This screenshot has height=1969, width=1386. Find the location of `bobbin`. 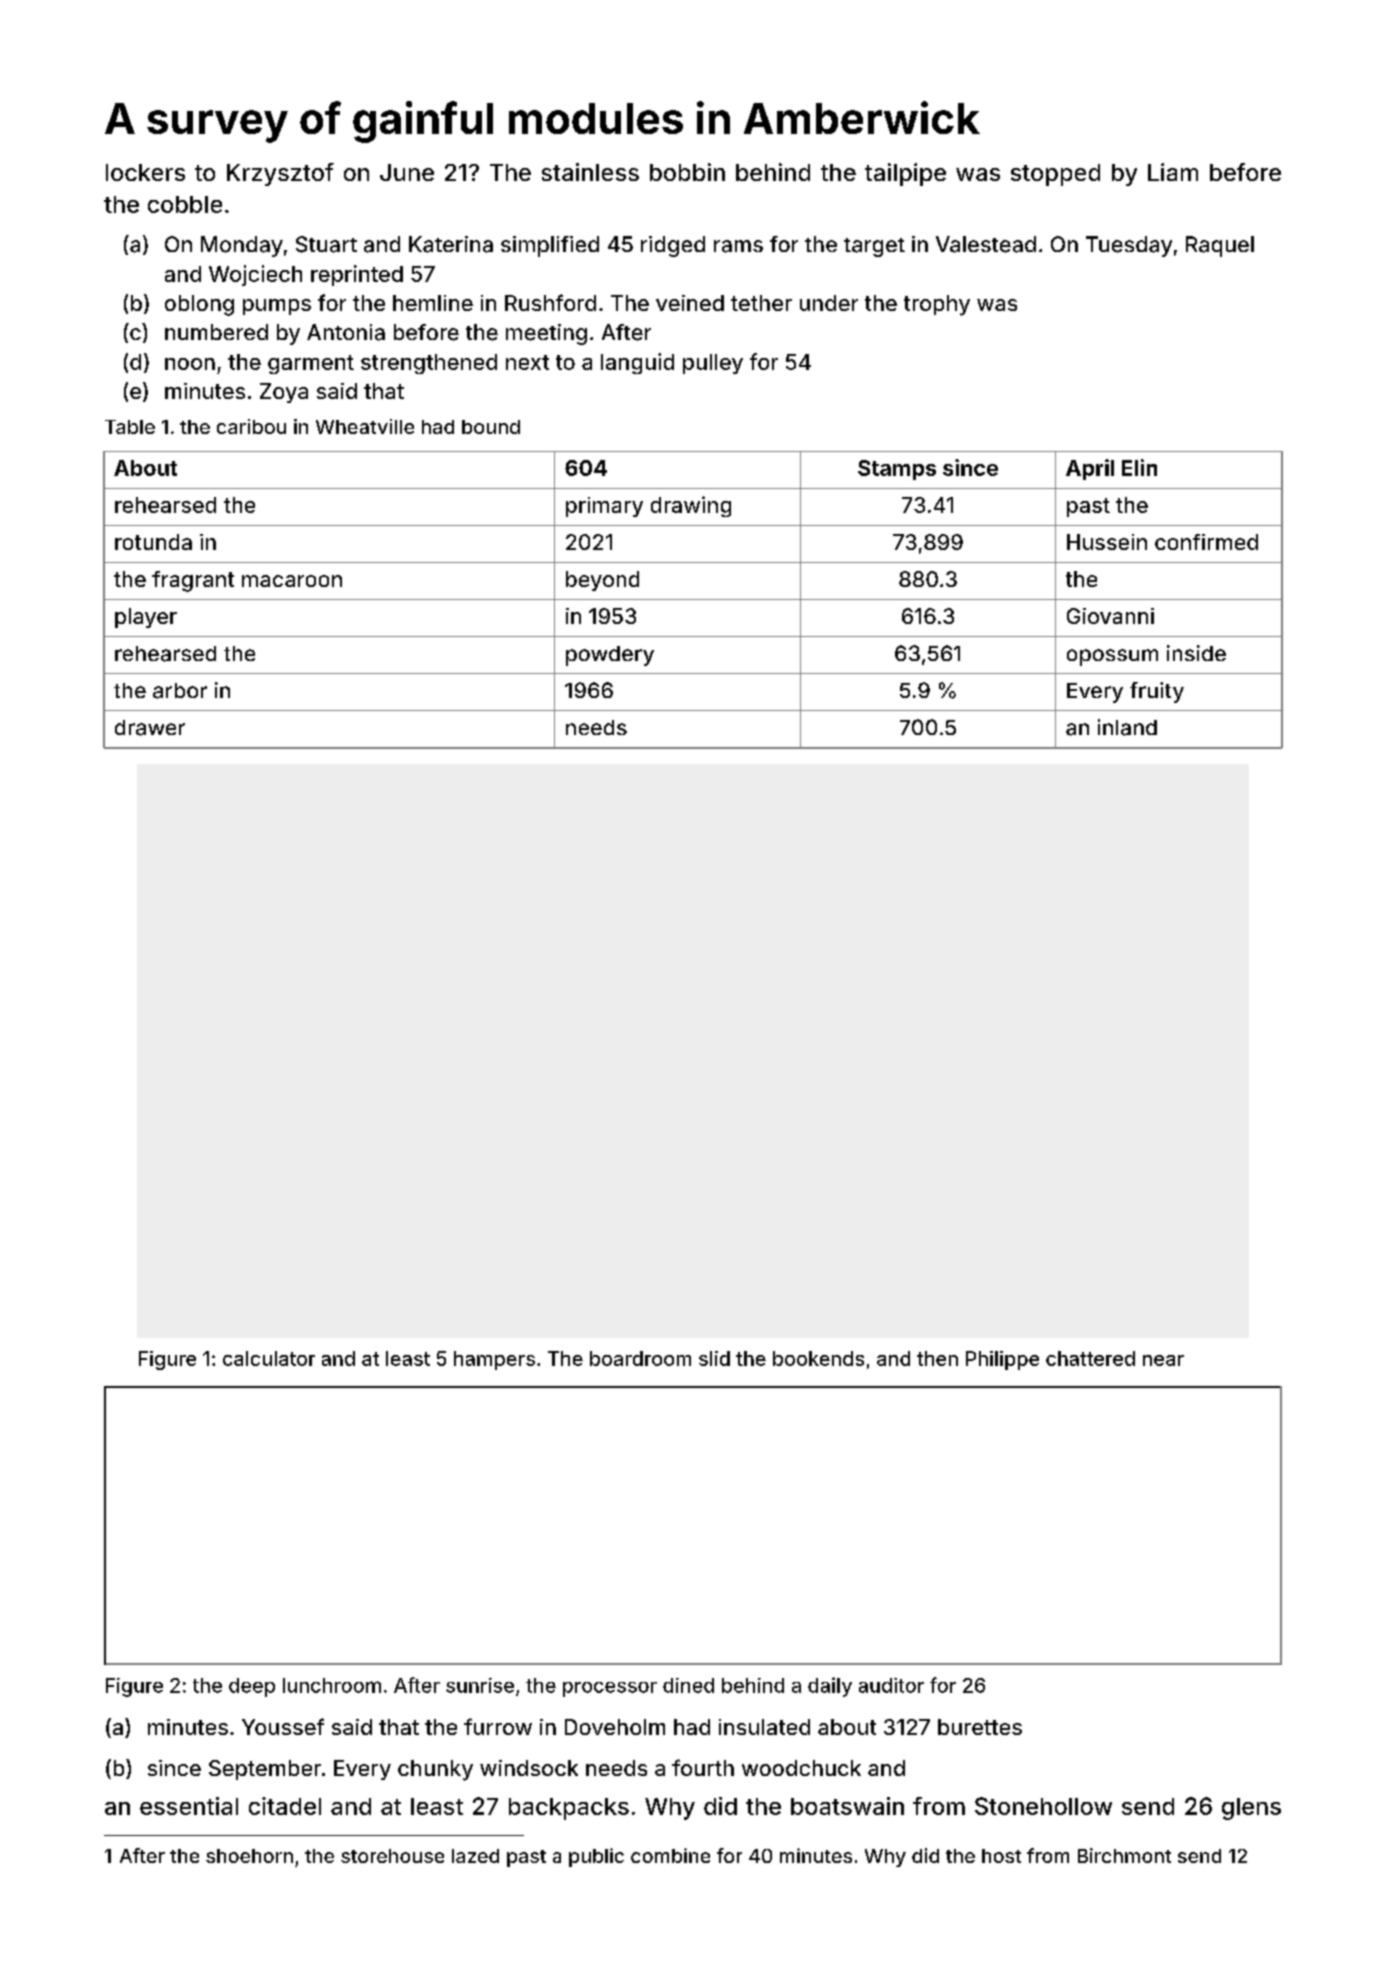

bobbin is located at coordinates (687, 172).
